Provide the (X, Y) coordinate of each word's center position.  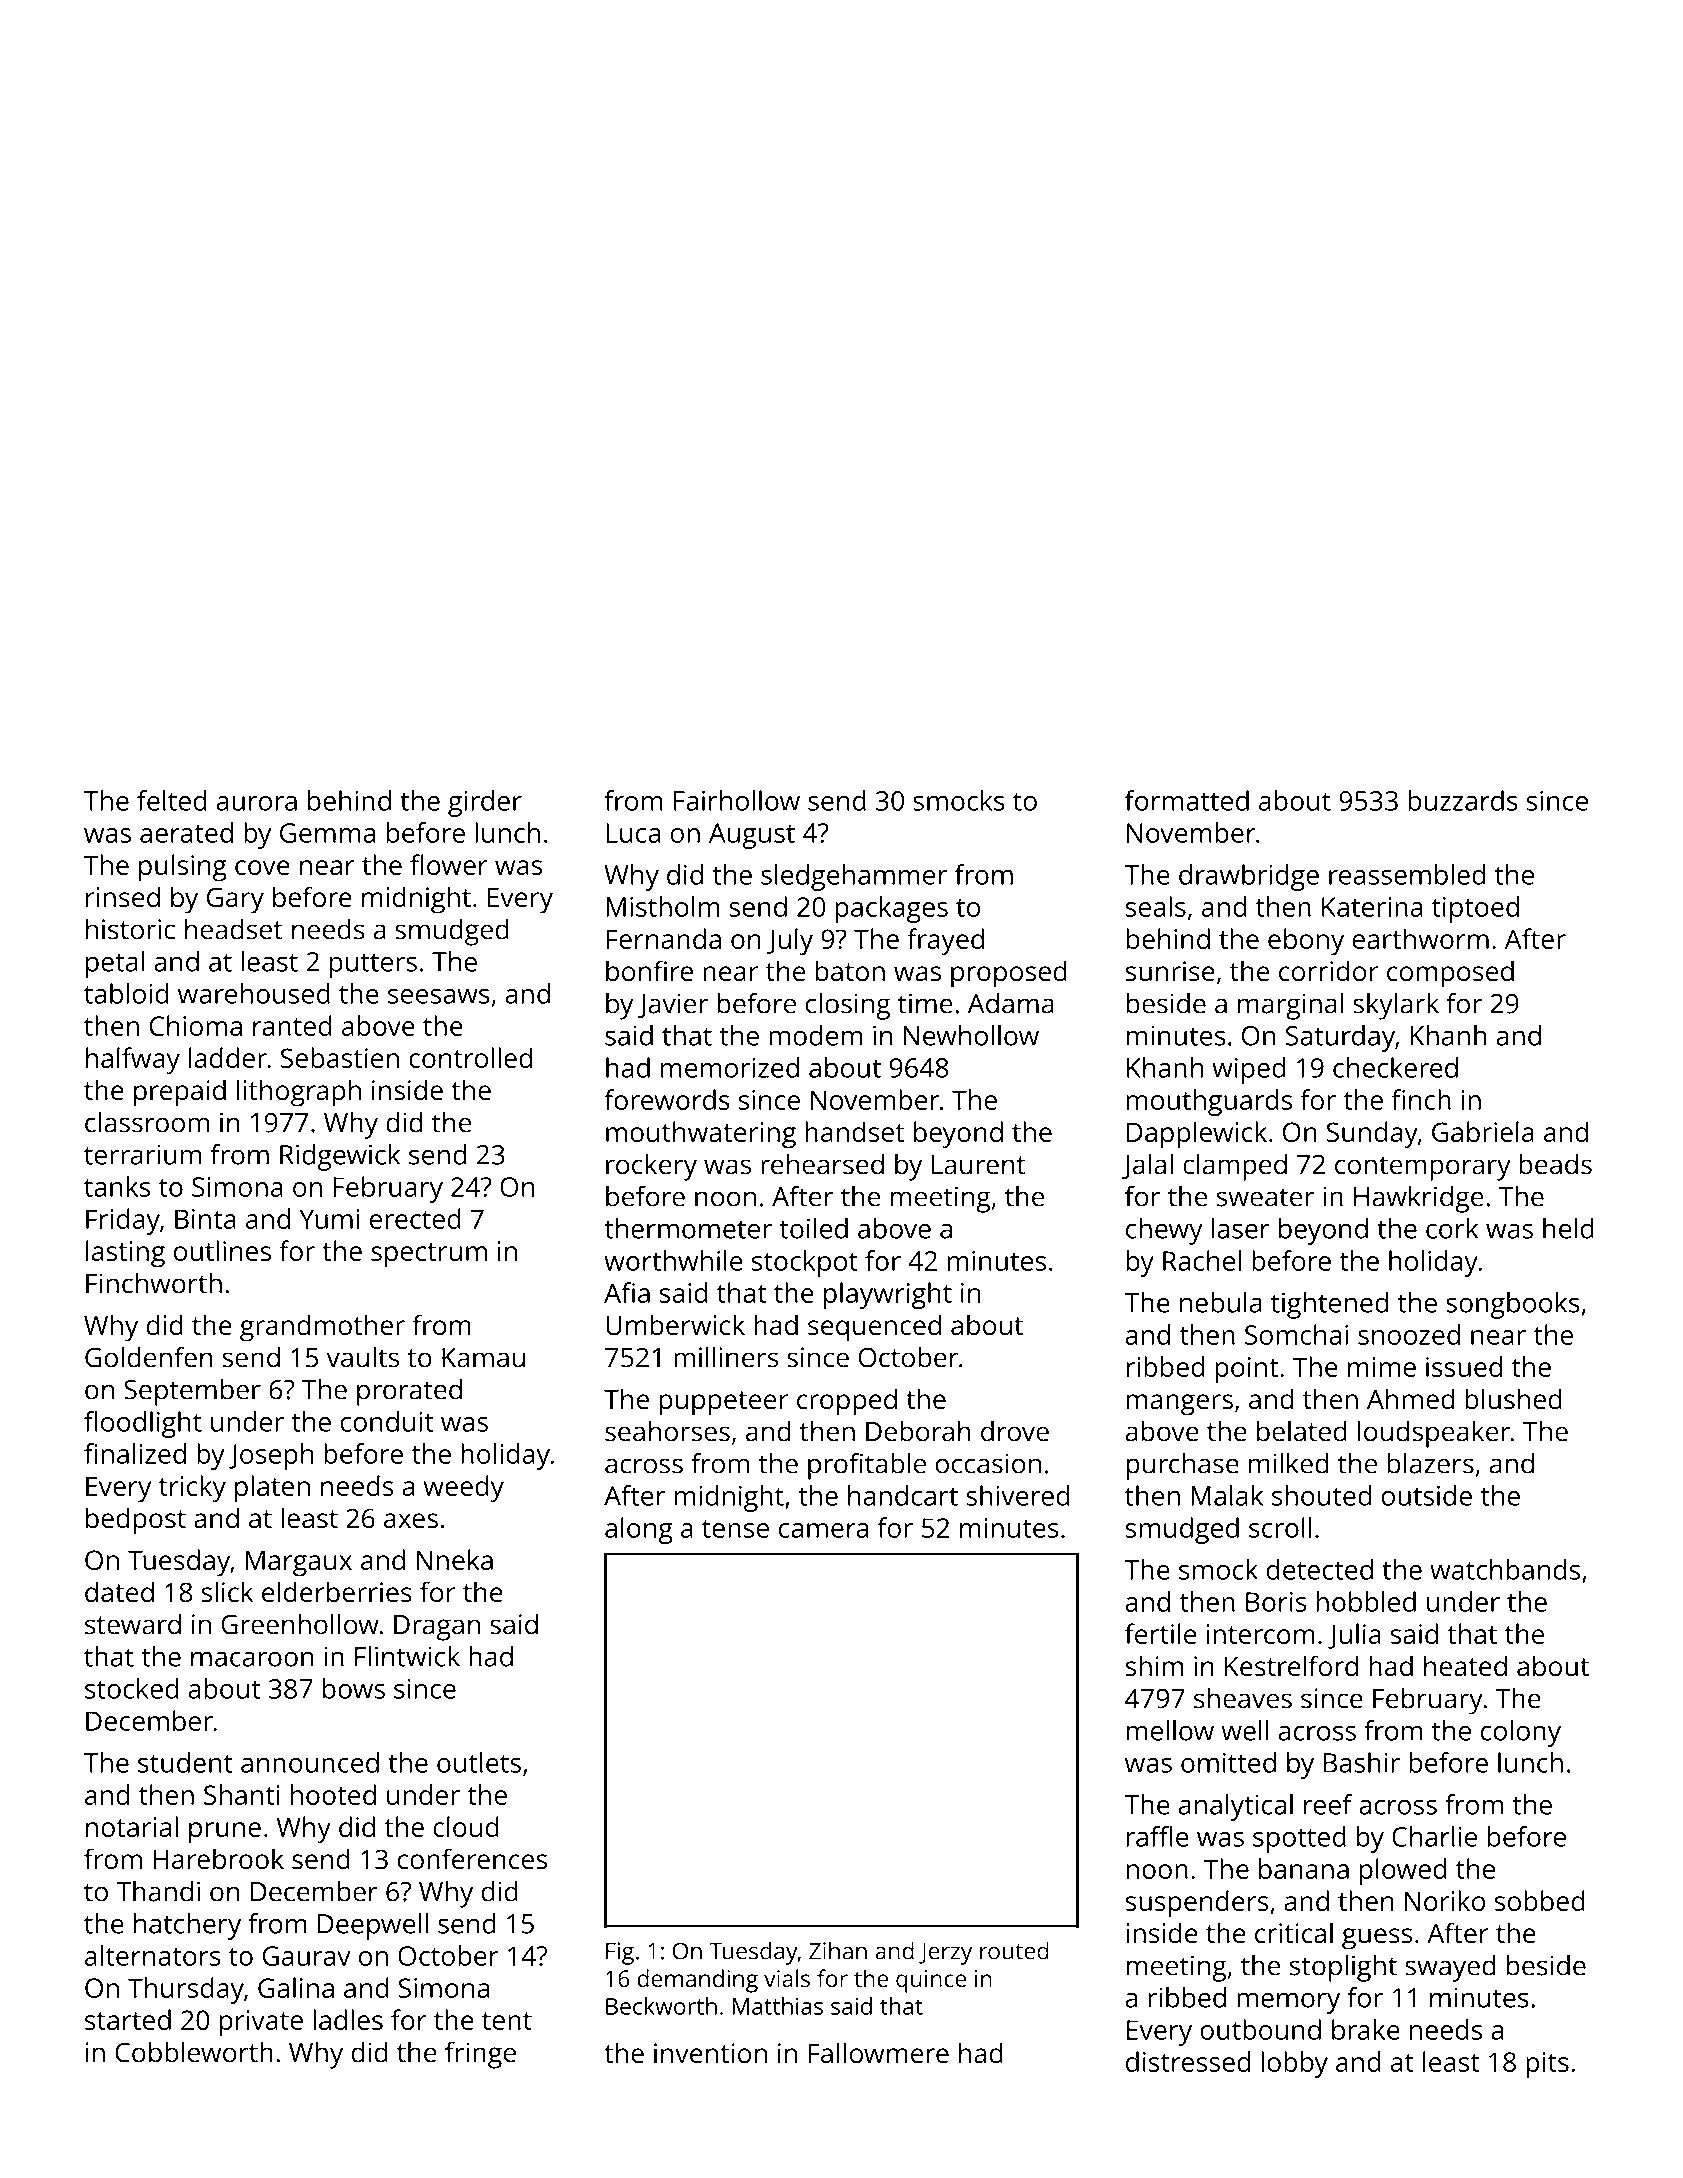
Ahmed (1411, 1399)
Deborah (918, 1431)
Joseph (271, 1456)
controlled (470, 1057)
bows (354, 1688)
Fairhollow (737, 800)
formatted (1187, 800)
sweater (1265, 1197)
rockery (651, 1167)
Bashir (1362, 1762)
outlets (479, 1762)
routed (1014, 1950)
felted (172, 800)
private (261, 2023)
